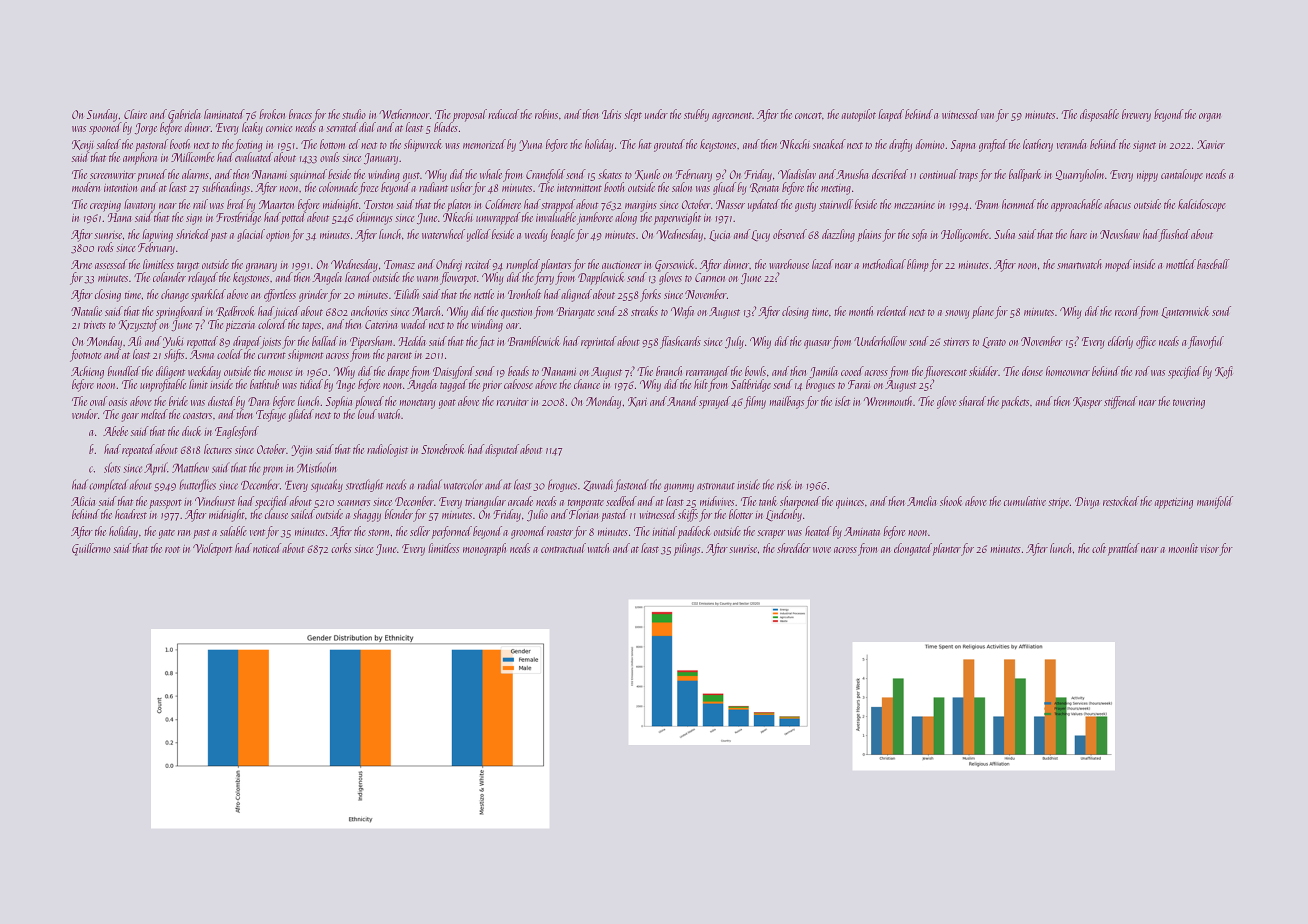 The image size is (1308, 924). What do you see at coordinates (1019, 204) in the document?
I see `hemmed` at bounding box center [1019, 204].
